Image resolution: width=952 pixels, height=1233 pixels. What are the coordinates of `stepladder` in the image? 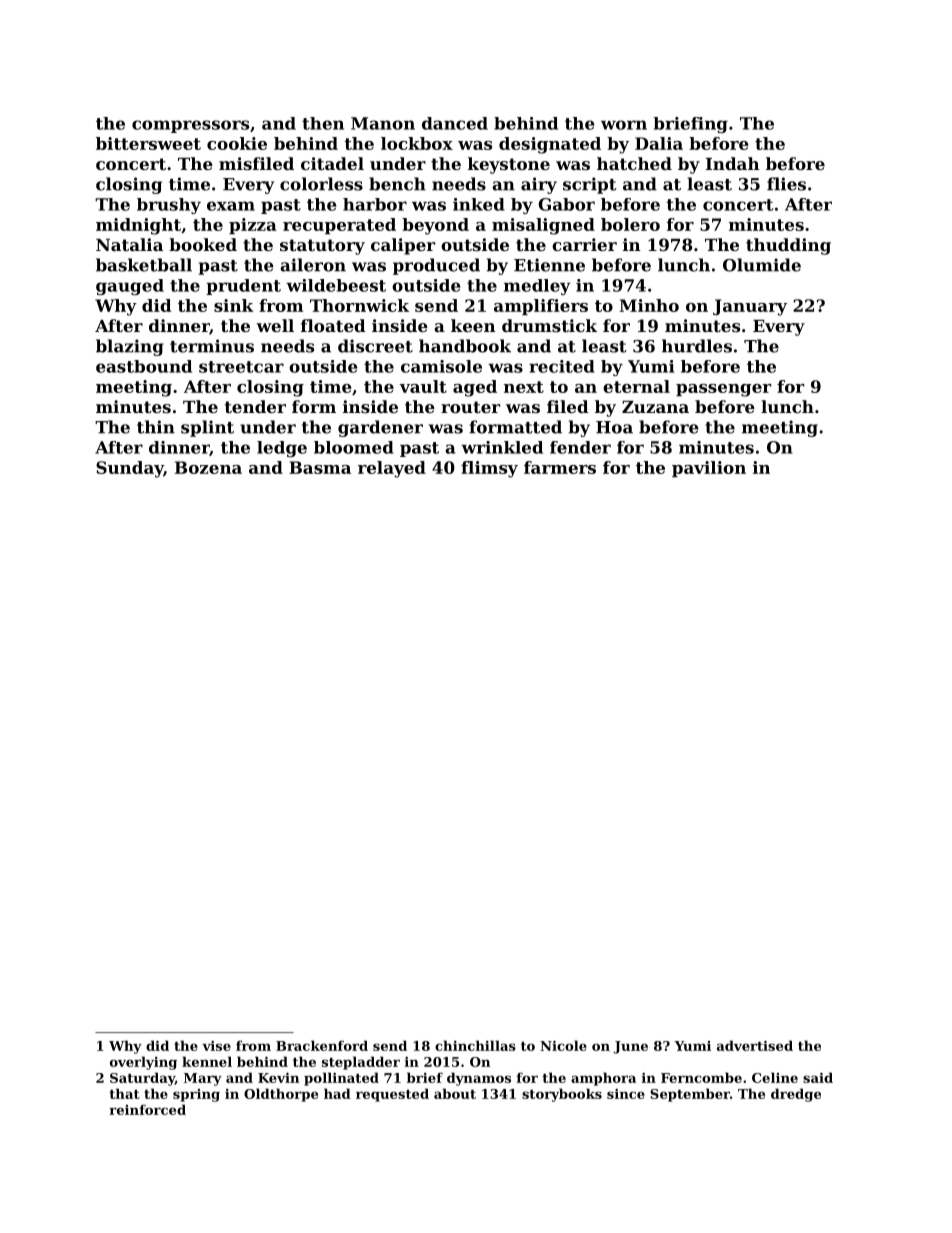 It's located at (361, 1063).
